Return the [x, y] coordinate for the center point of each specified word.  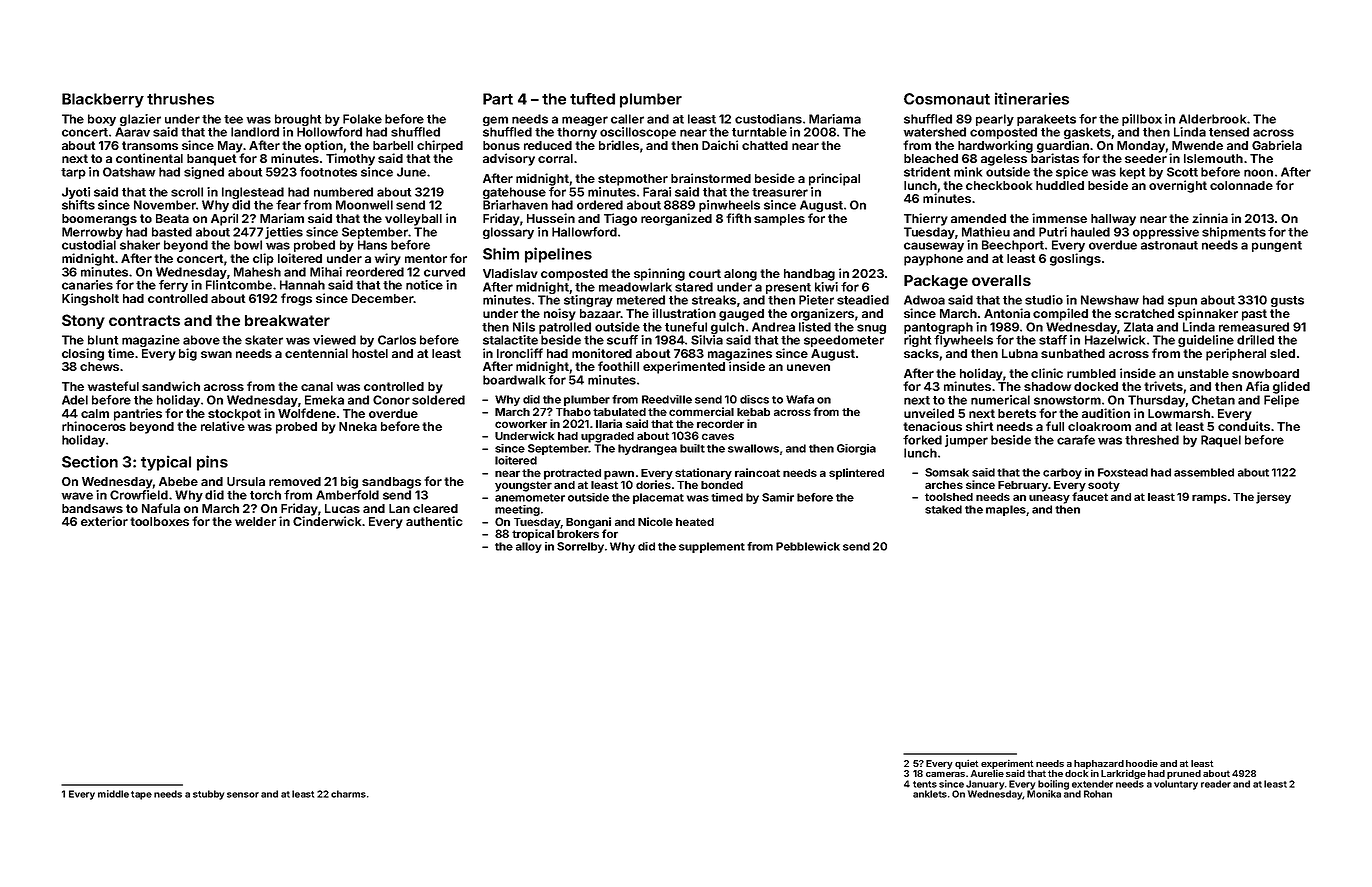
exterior [104, 521]
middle [113, 794]
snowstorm [1067, 400]
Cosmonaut [947, 99]
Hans [372, 245]
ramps [1209, 499]
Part [498, 99]
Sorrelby [580, 547]
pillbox [1142, 120]
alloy [529, 547]
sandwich [171, 386]
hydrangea [647, 449]
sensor [243, 795]
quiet [966, 764]
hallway [1113, 220]
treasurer [780, 192]
